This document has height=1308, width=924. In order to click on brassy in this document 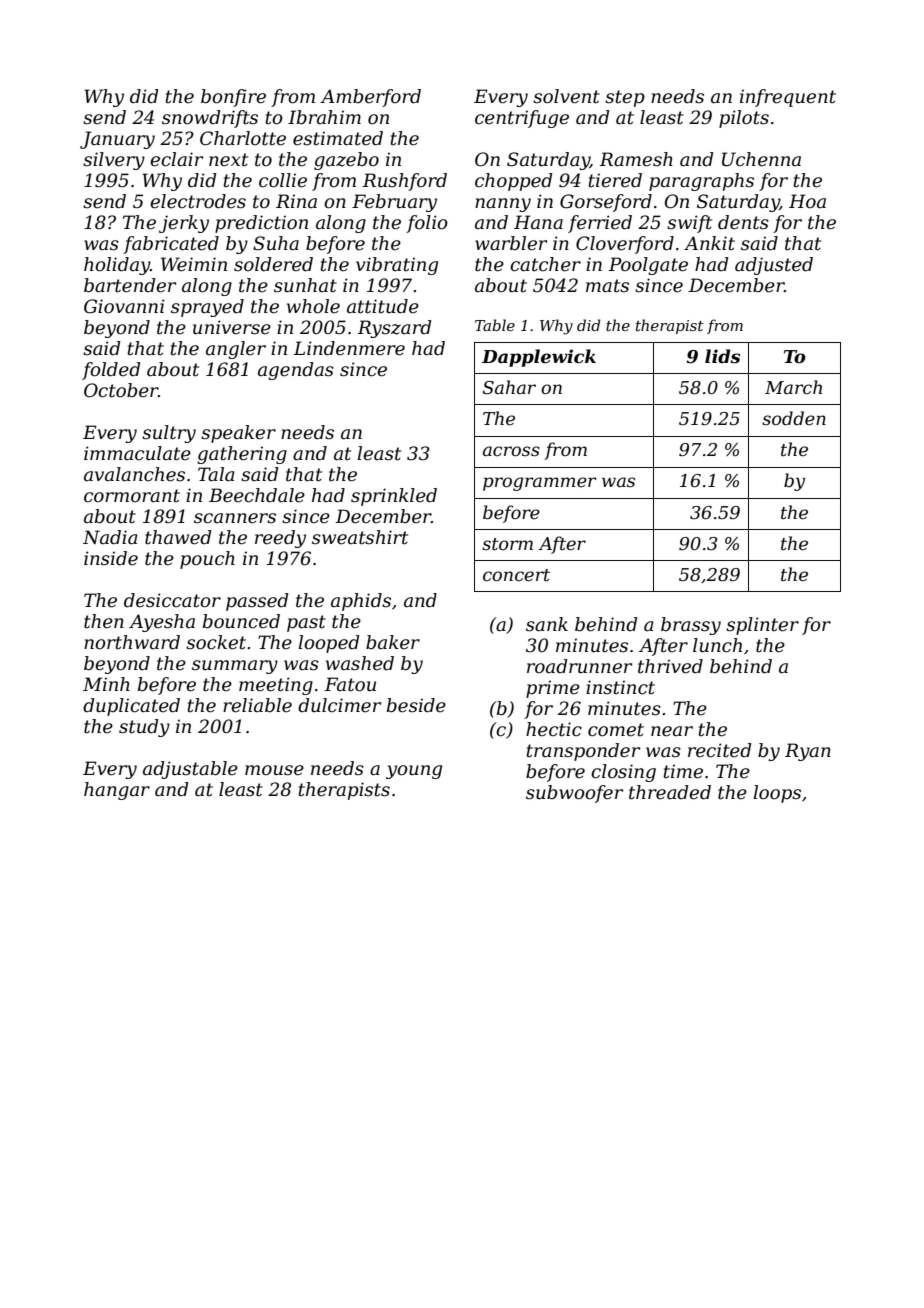, I will do `click(691, 626)`.
